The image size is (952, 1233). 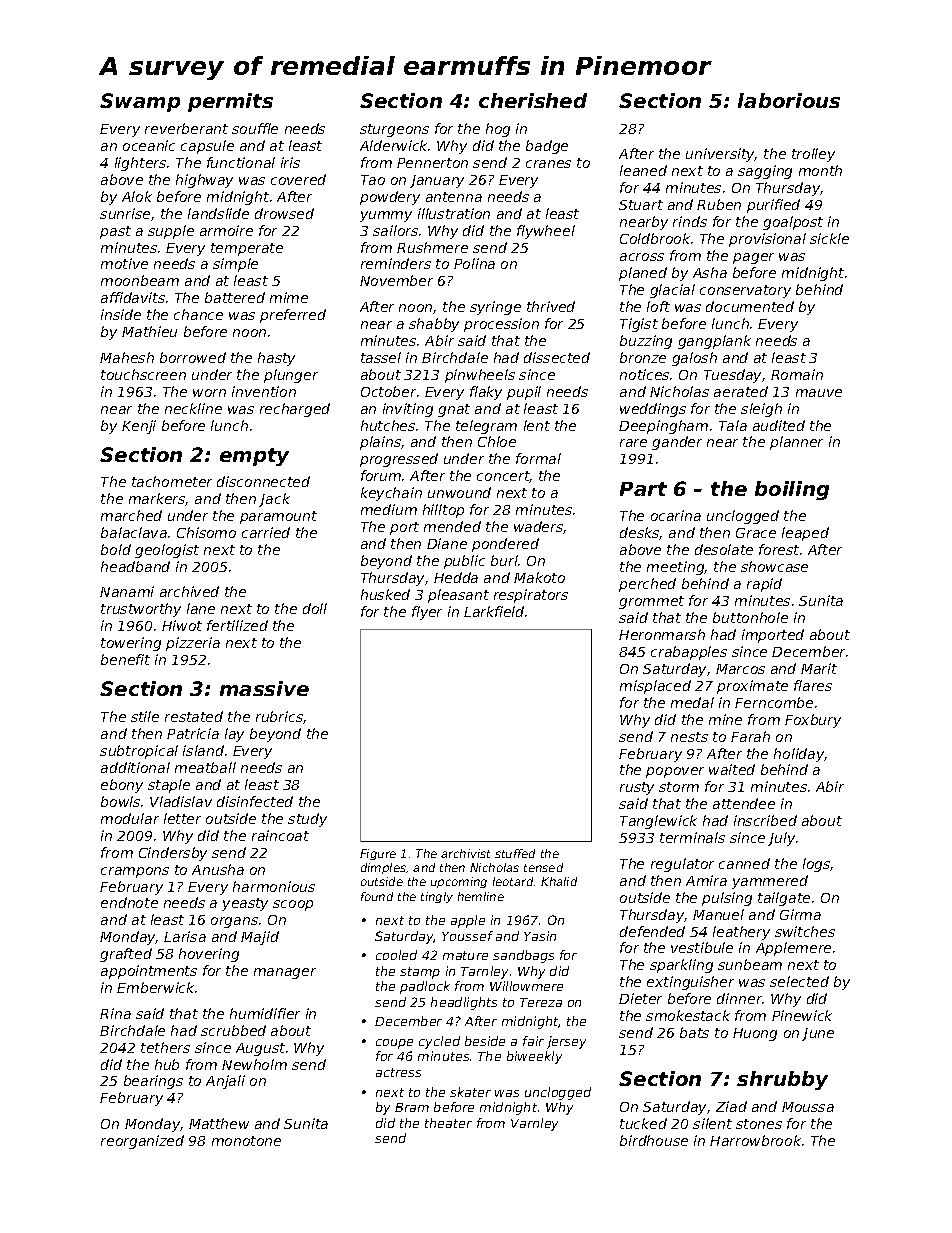 What do you see at coordinates (381, 357) in the screenshot?
I see `tassel` at bounding box center [381, 357].
